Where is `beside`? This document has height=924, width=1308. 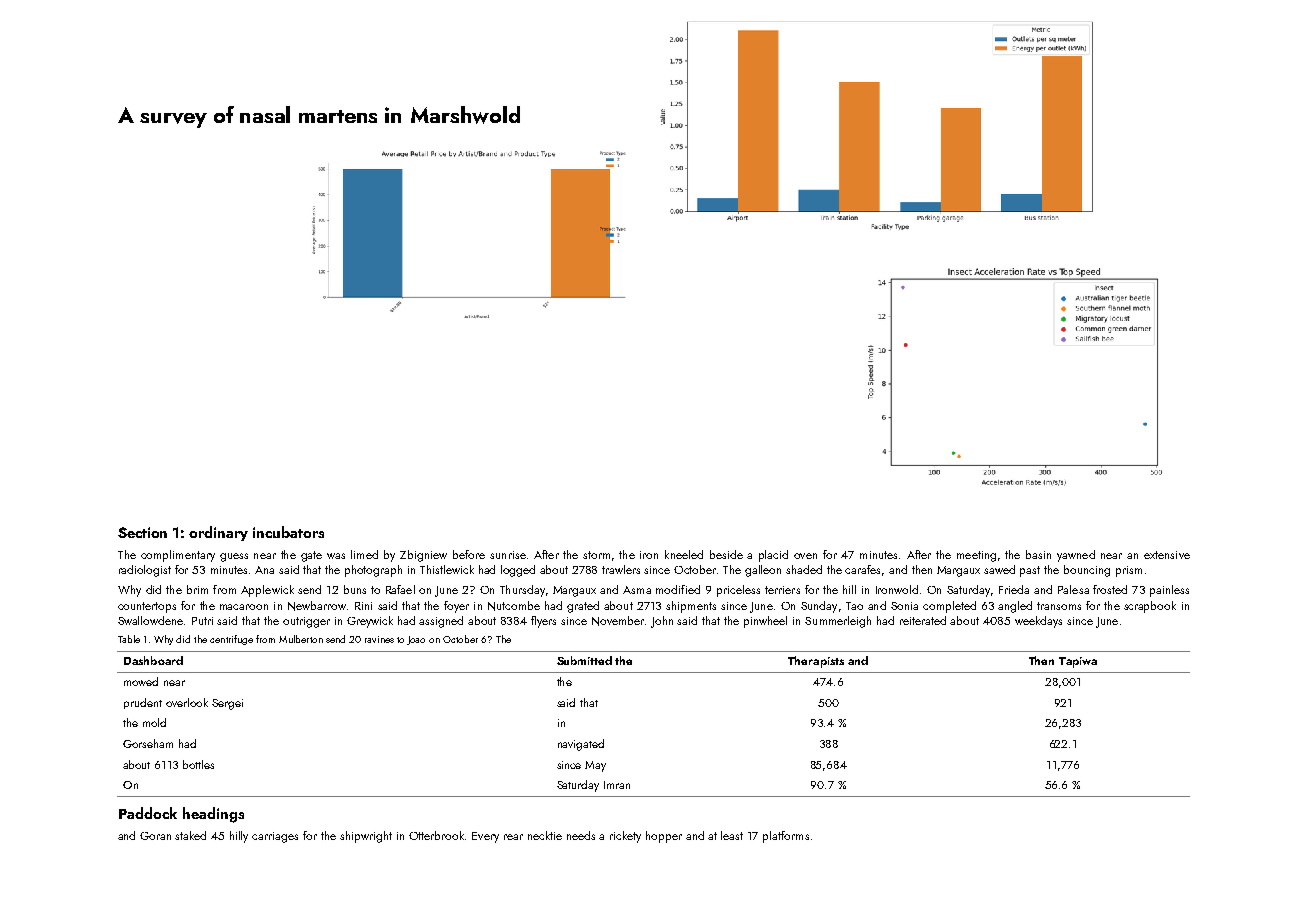 beside is located at coordinates (726, 554).
